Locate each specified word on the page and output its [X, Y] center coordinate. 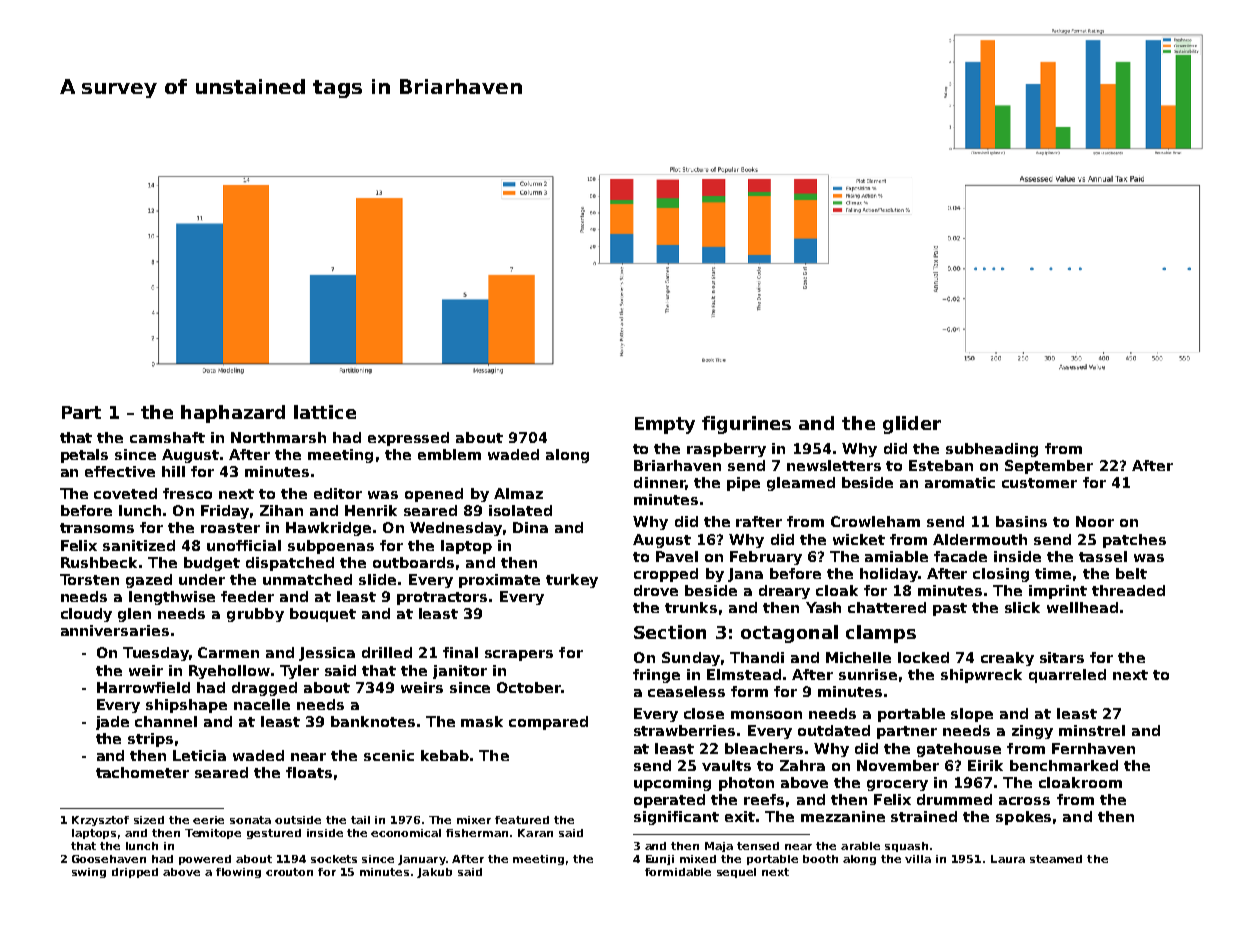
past [950, 609]
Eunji [660, 860]
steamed [1056, 859]
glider [912, 425]
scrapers [519, 655]
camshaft [167, 437]
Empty [665, 425]
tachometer [142, 772]
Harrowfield [143, 687]
